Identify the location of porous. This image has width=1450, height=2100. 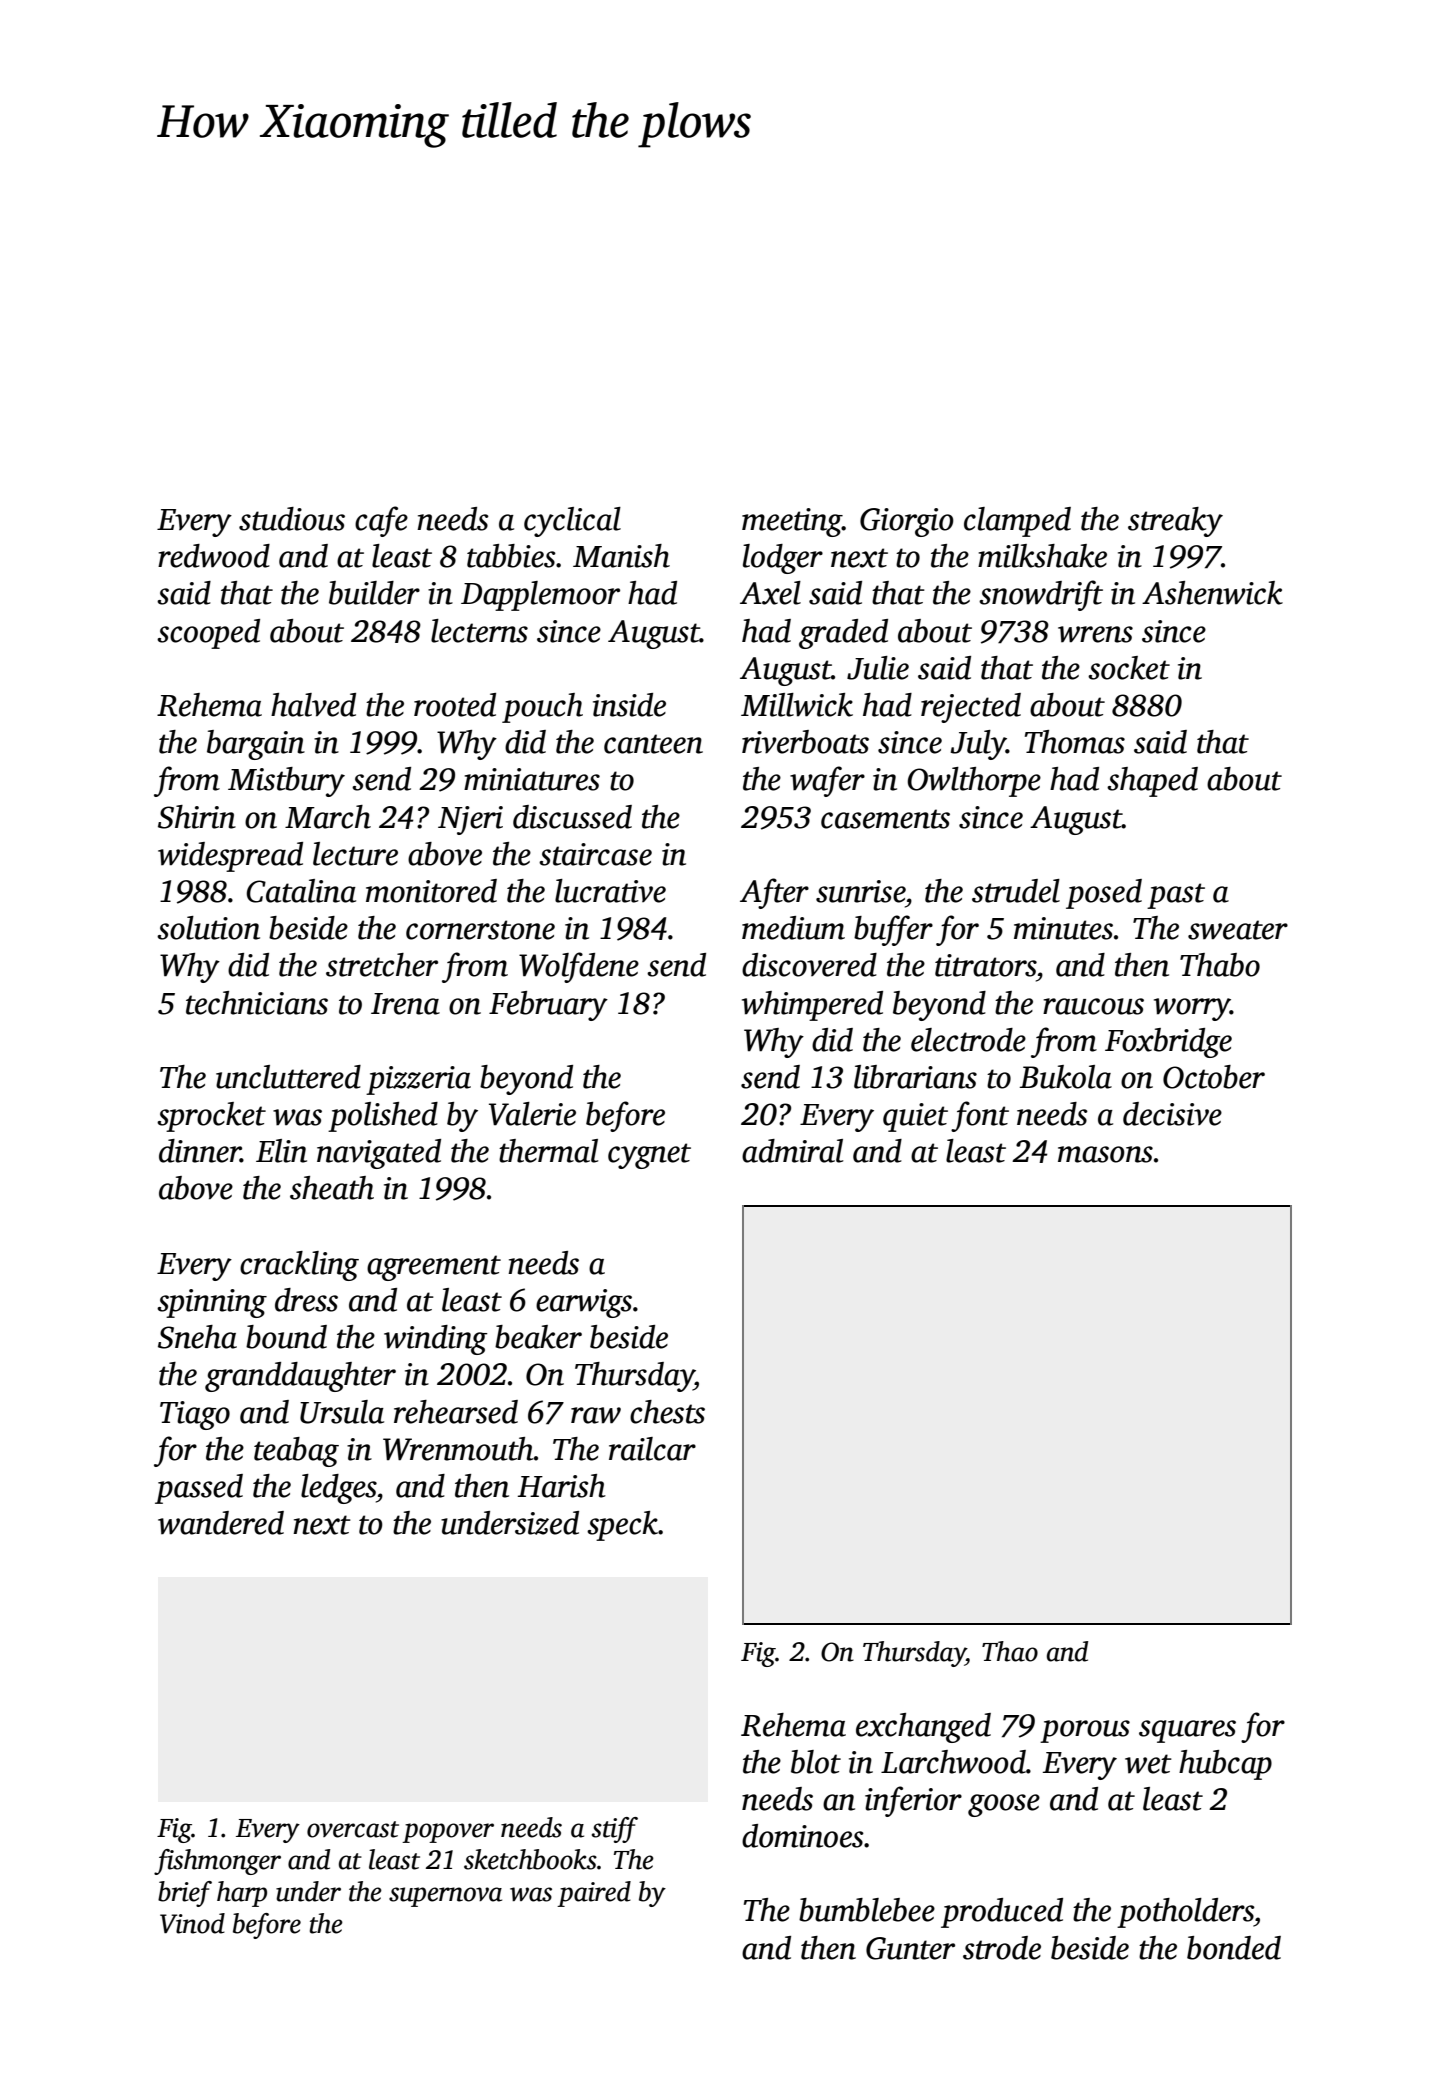
(1085, 1731).
